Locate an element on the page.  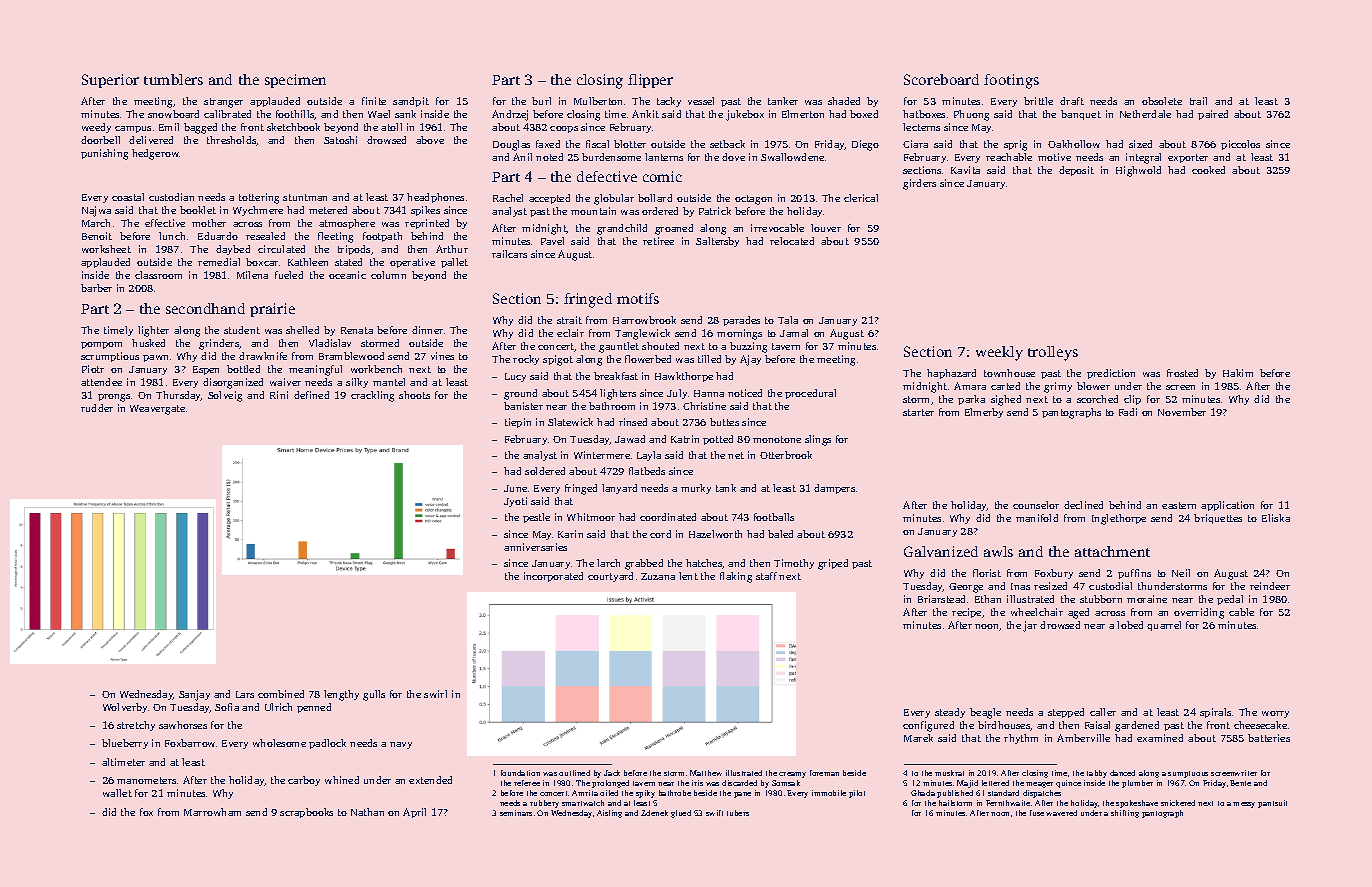
oiled is located at coordinates (609, 793).
